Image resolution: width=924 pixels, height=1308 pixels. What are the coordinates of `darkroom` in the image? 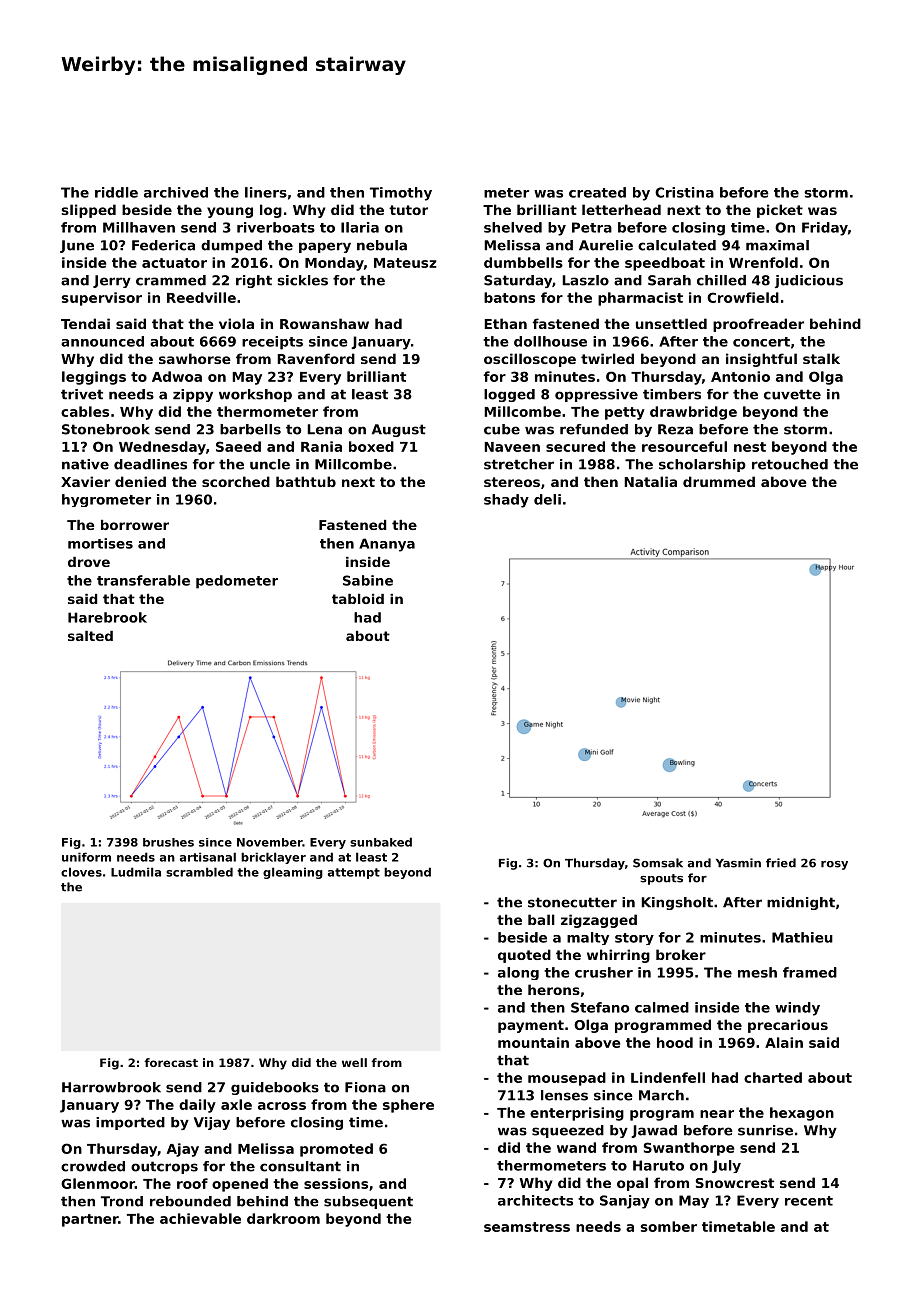 It's located at (283, 1218).
